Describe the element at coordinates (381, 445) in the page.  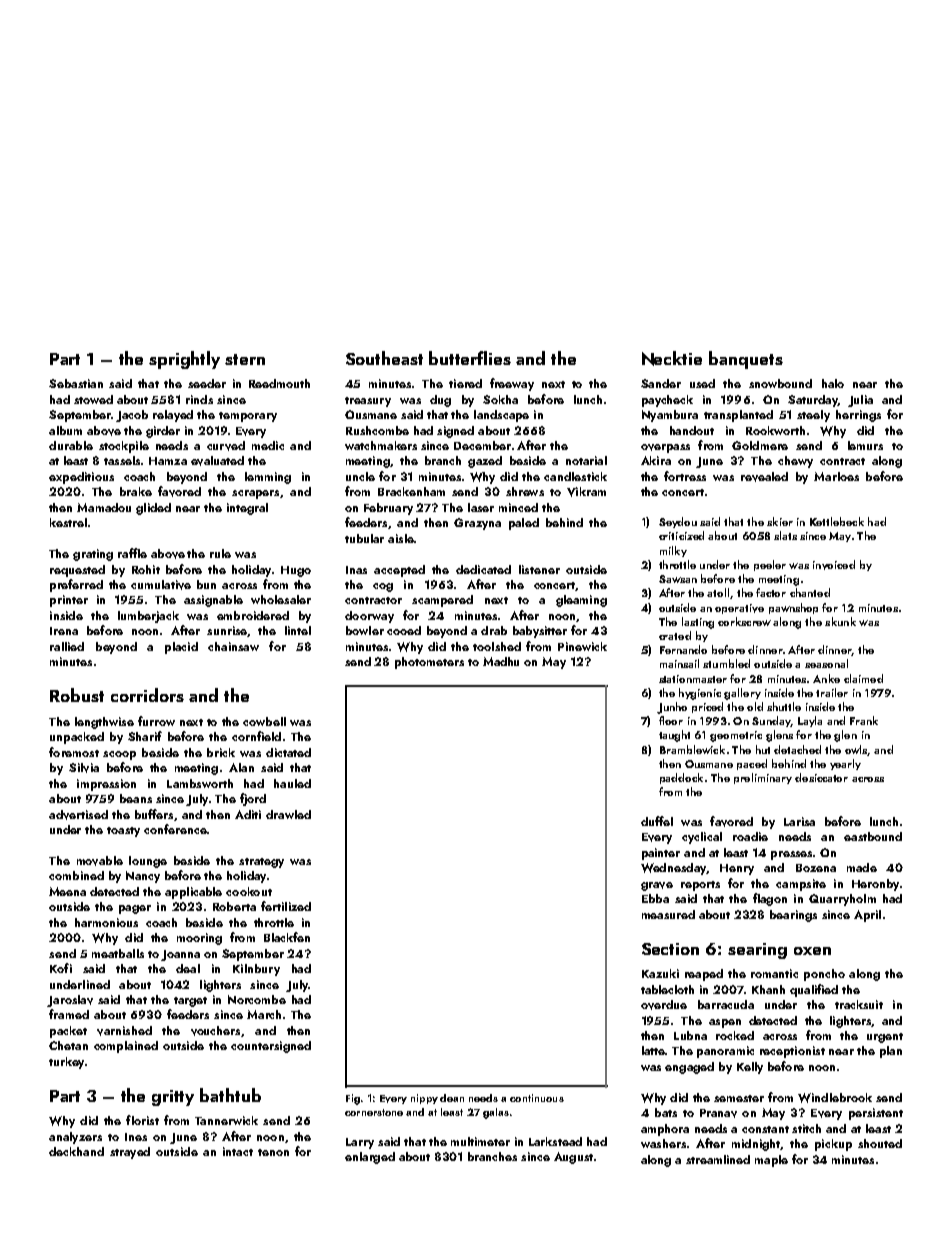
I see `watchmakers` at that location.
